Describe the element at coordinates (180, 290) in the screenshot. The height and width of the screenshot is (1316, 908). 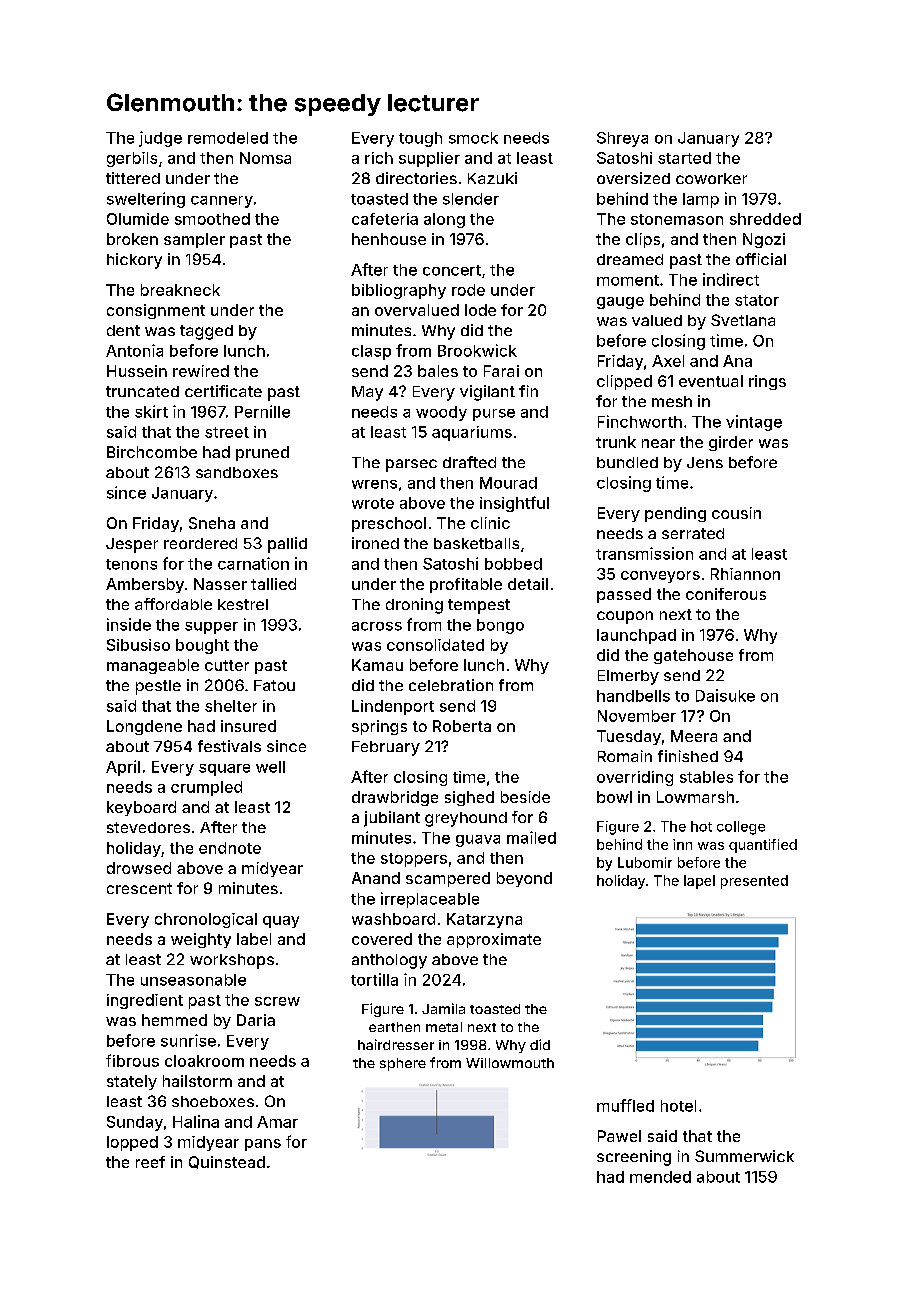
I see `breakneck` at that location.
